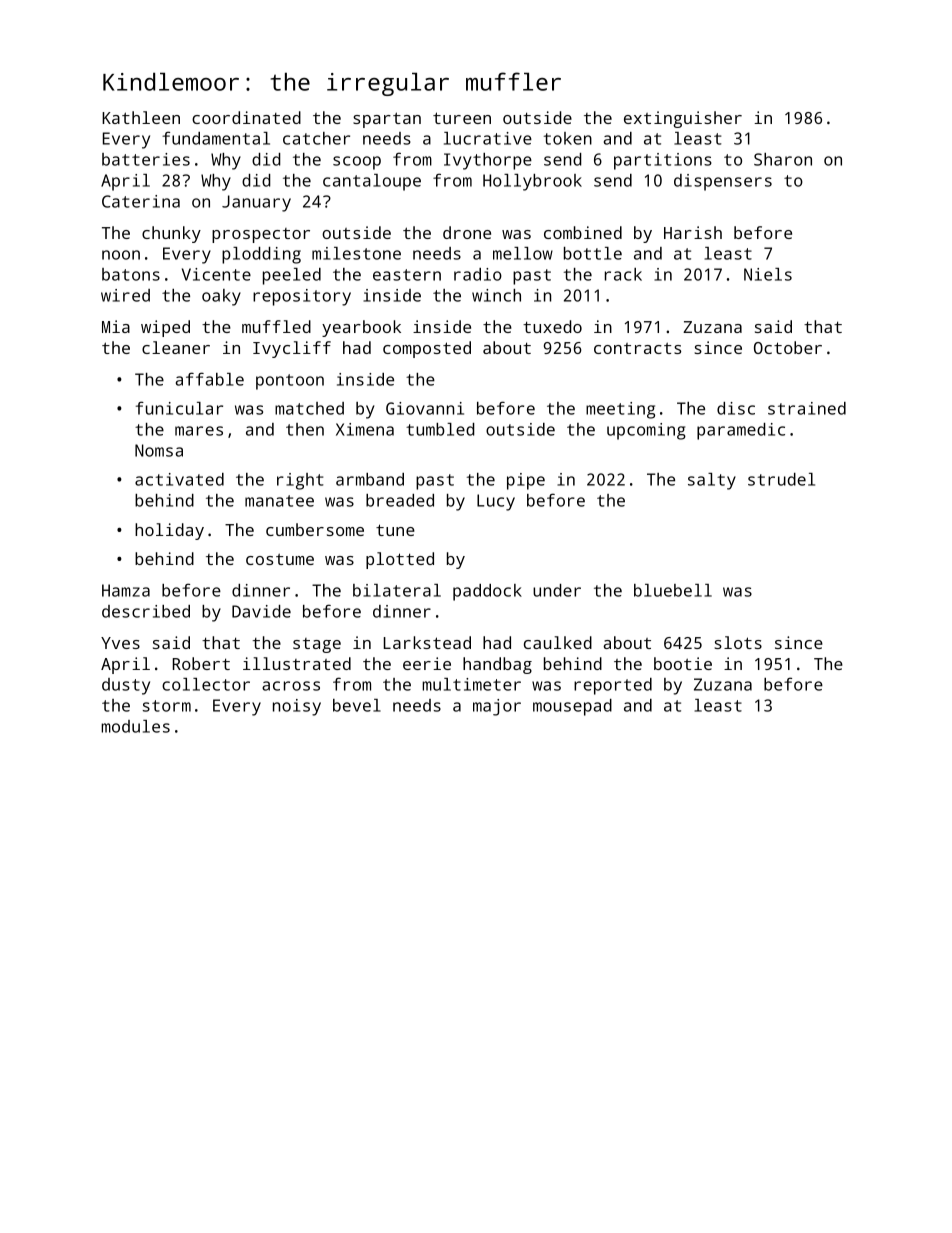 The image size is (952, 1233). What do you see at coordinates (387, 120) in the screenshot?
I see `spartan` at bounding box center [387, 120].
